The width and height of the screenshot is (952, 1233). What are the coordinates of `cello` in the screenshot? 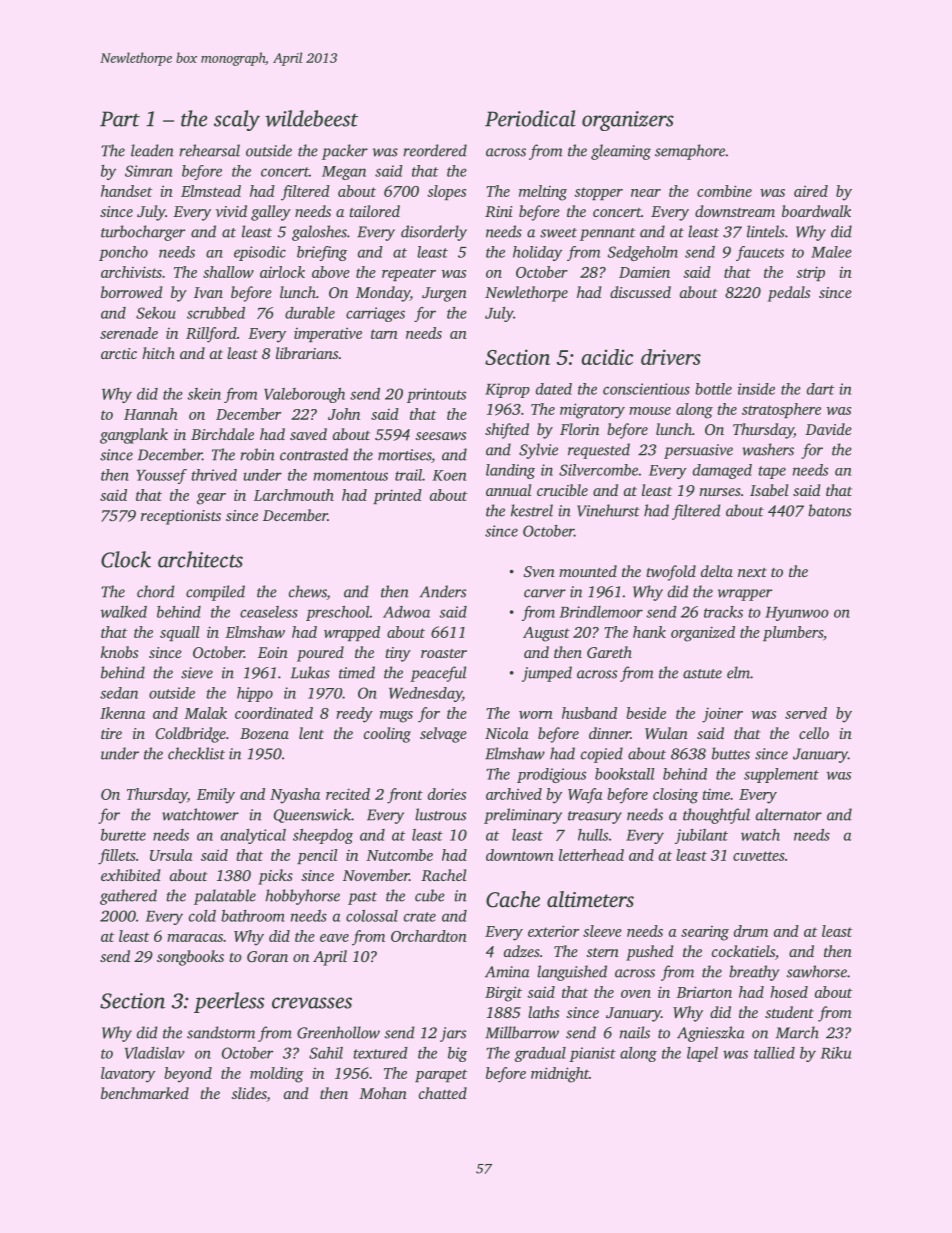 It's located at (814, 733).
